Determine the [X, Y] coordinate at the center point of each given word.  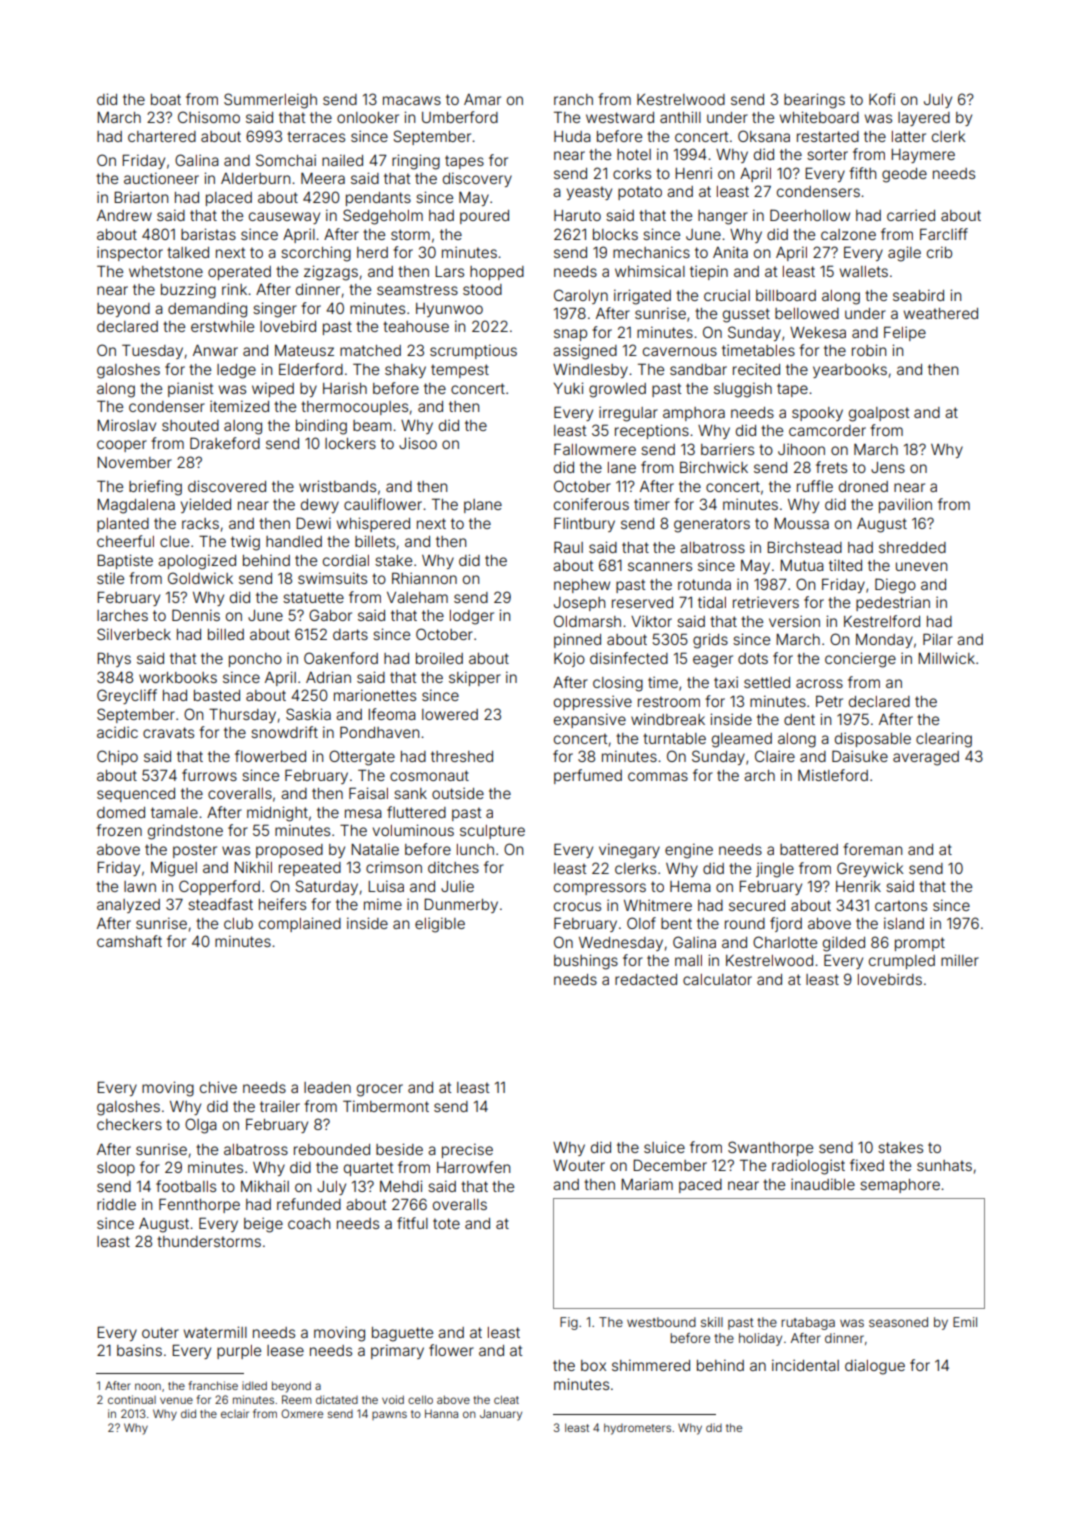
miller [960, 960]
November [134, 462]
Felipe [905, 333]
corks [632, 173]
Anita [730, 252]
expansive [590, 720]
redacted [646, 979]
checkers [129, 1124]
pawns [389, 1415]
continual [132, 1399]
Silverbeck [134, 634]
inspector [130, 253]
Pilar [938, 639]
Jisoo [418, 443]
